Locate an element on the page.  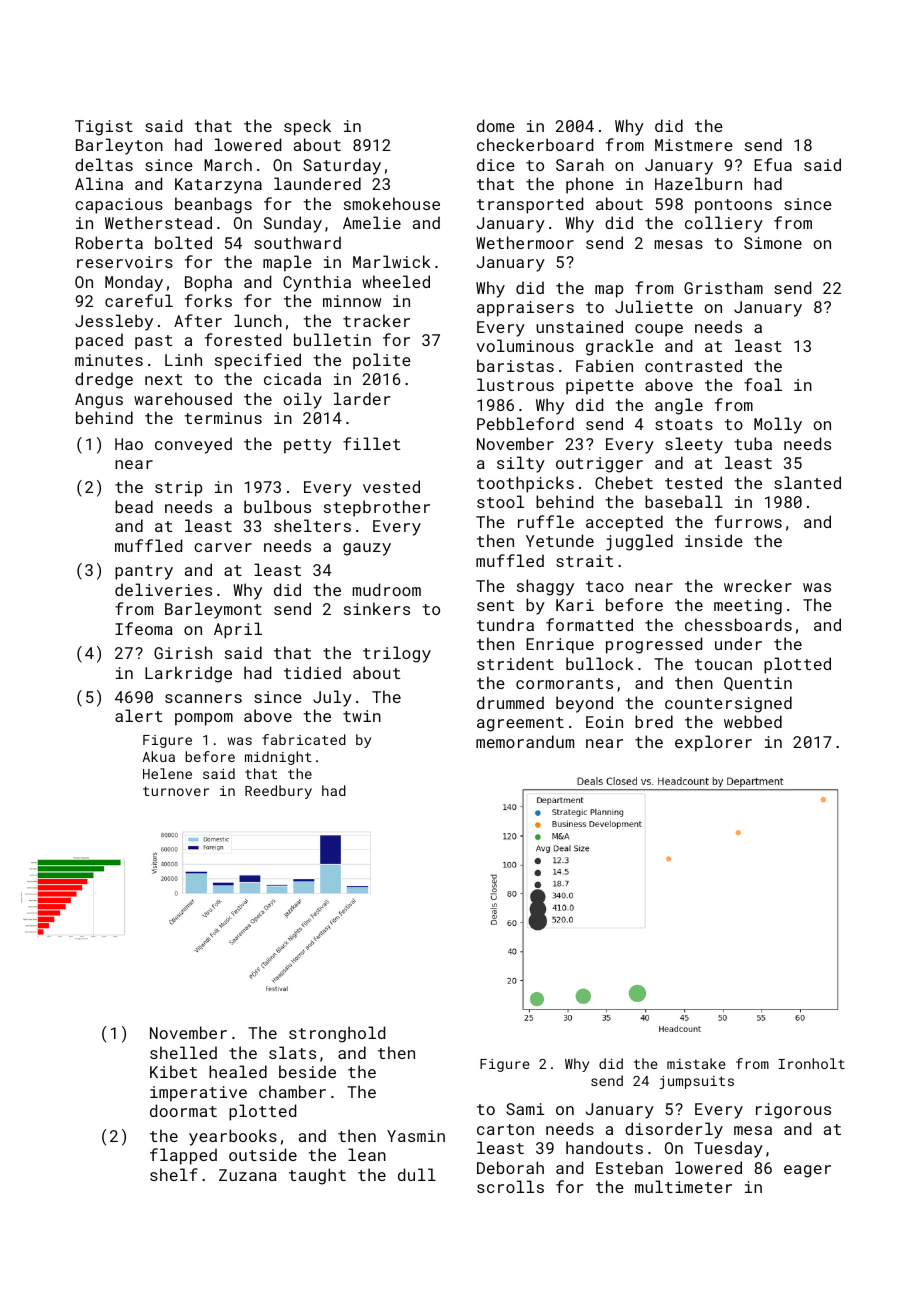
Larkridge is located at coordinates (188, 674).
